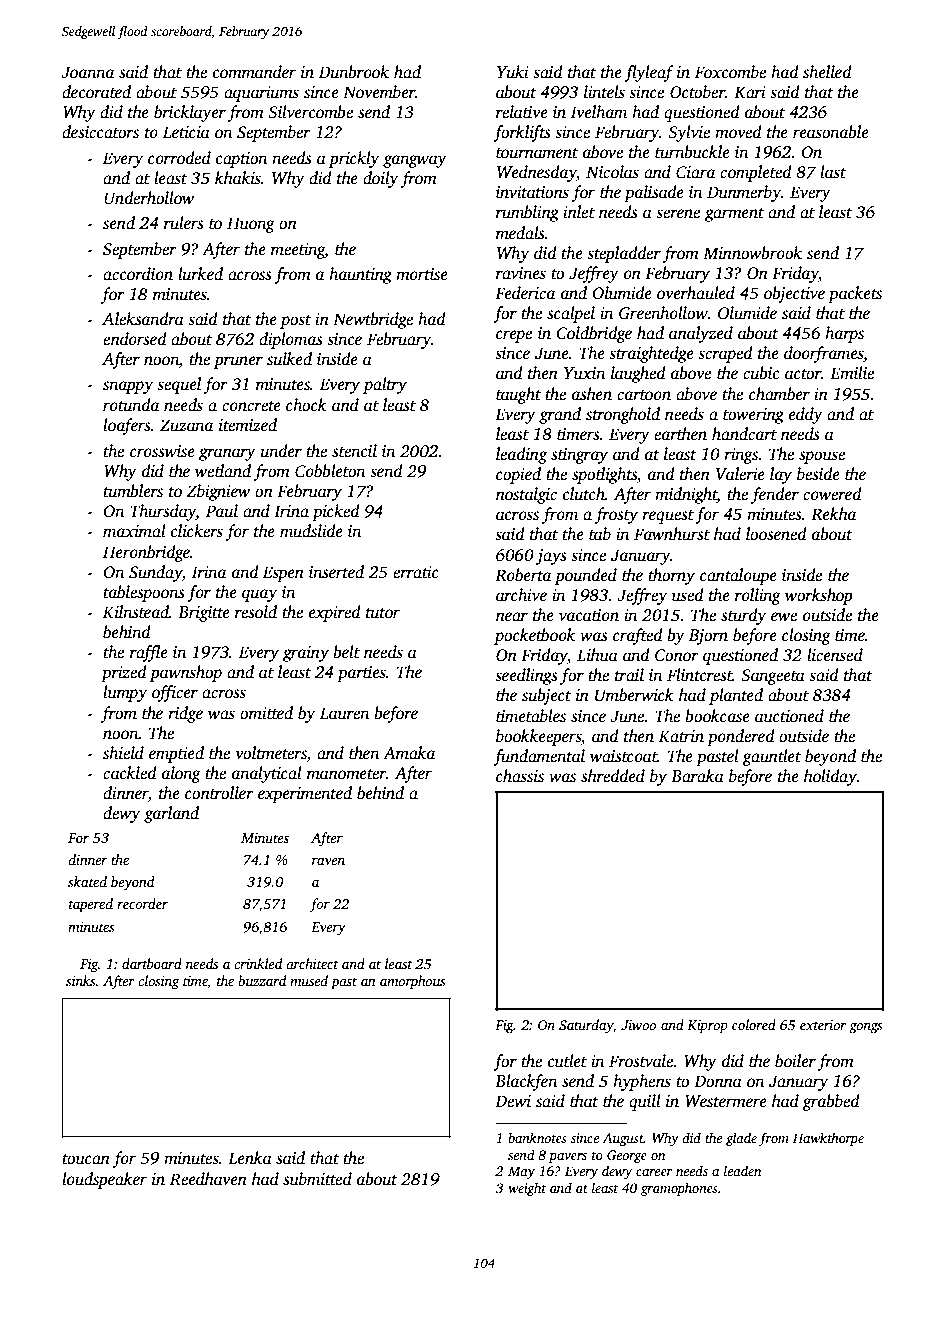 The height and width of the image is (1343, 946). Describe the element at coordinates (87, 881) in the image. I see `skated` at that location.
